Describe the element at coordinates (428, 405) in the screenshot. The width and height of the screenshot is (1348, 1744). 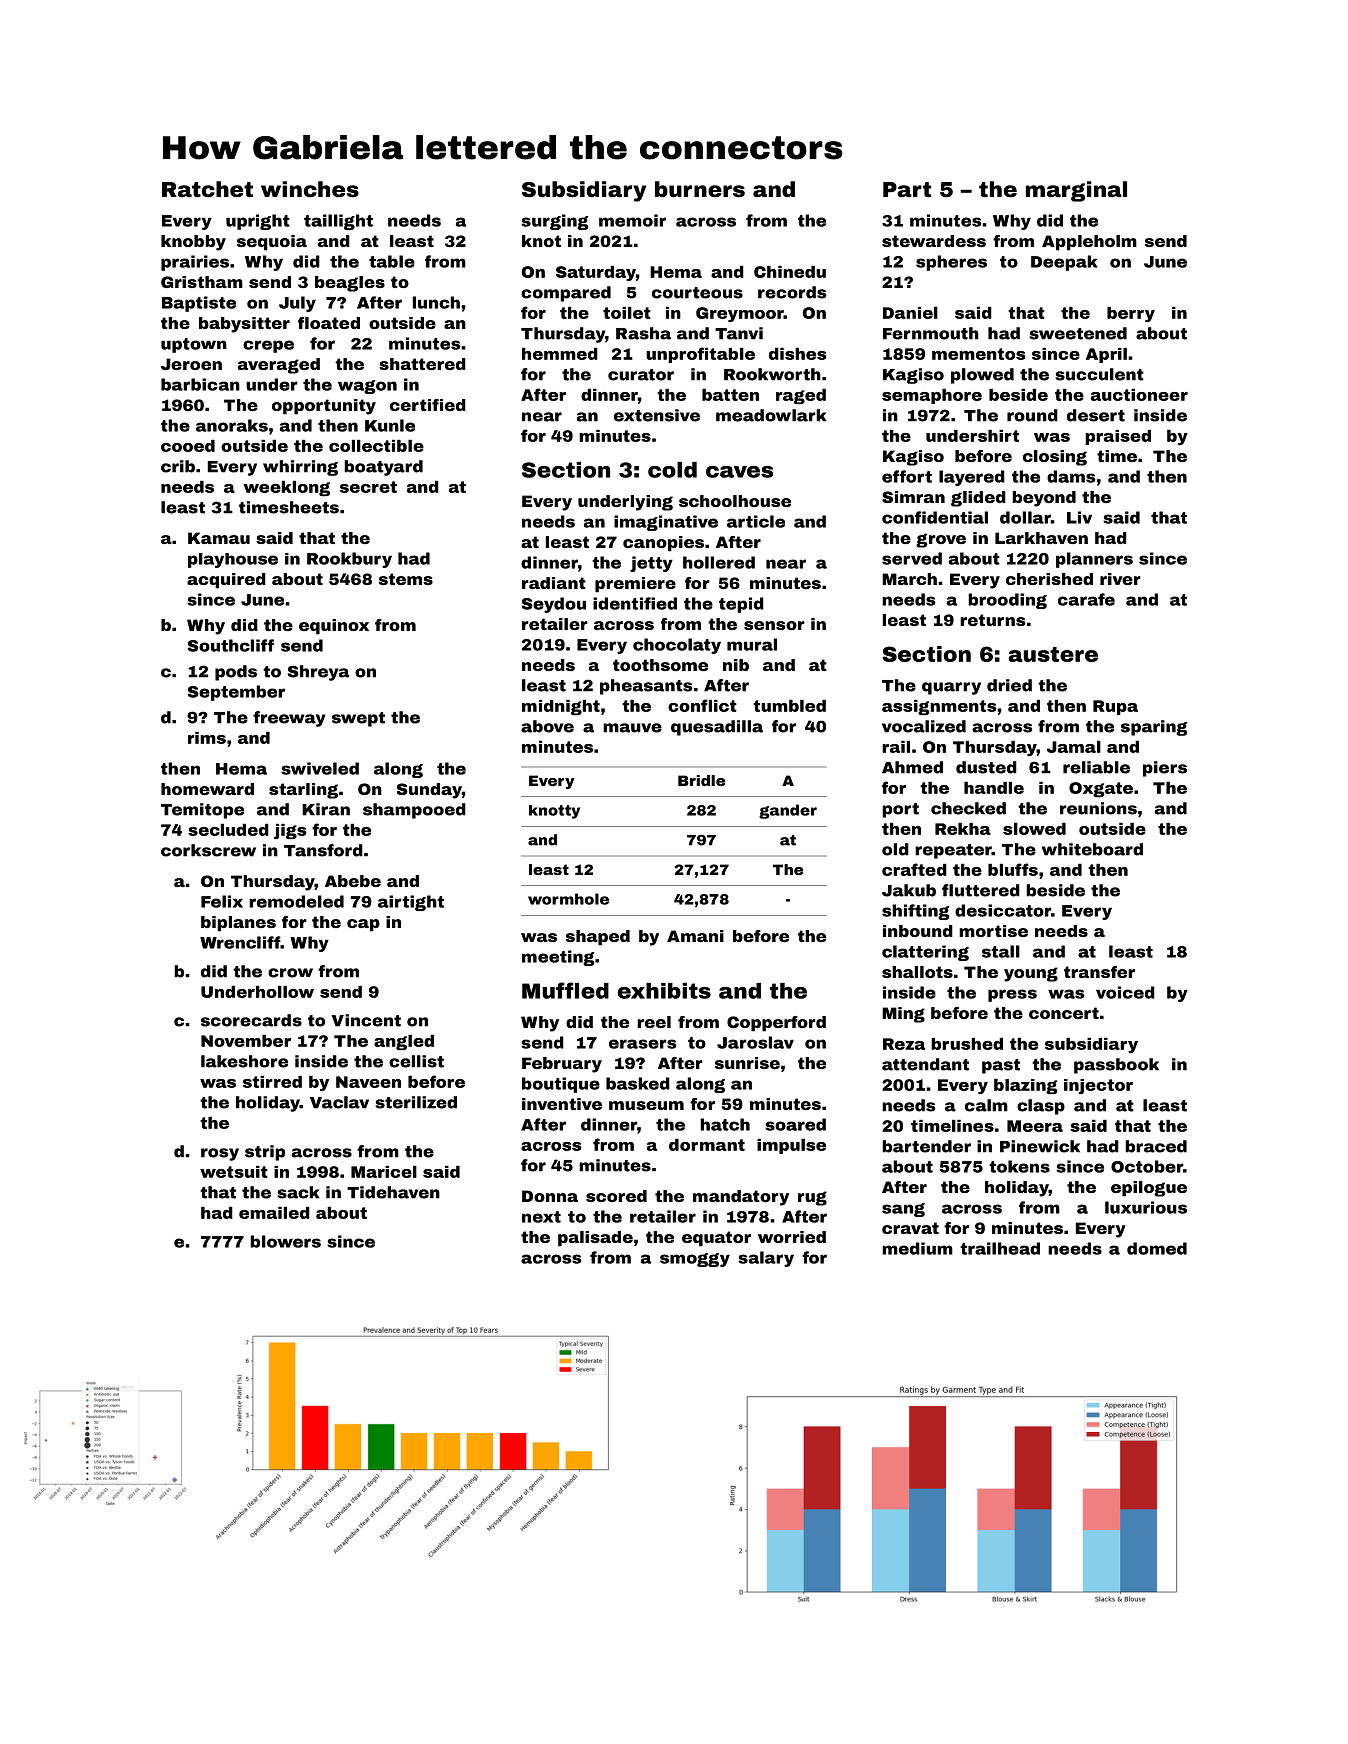
I see `certified` at that location.
